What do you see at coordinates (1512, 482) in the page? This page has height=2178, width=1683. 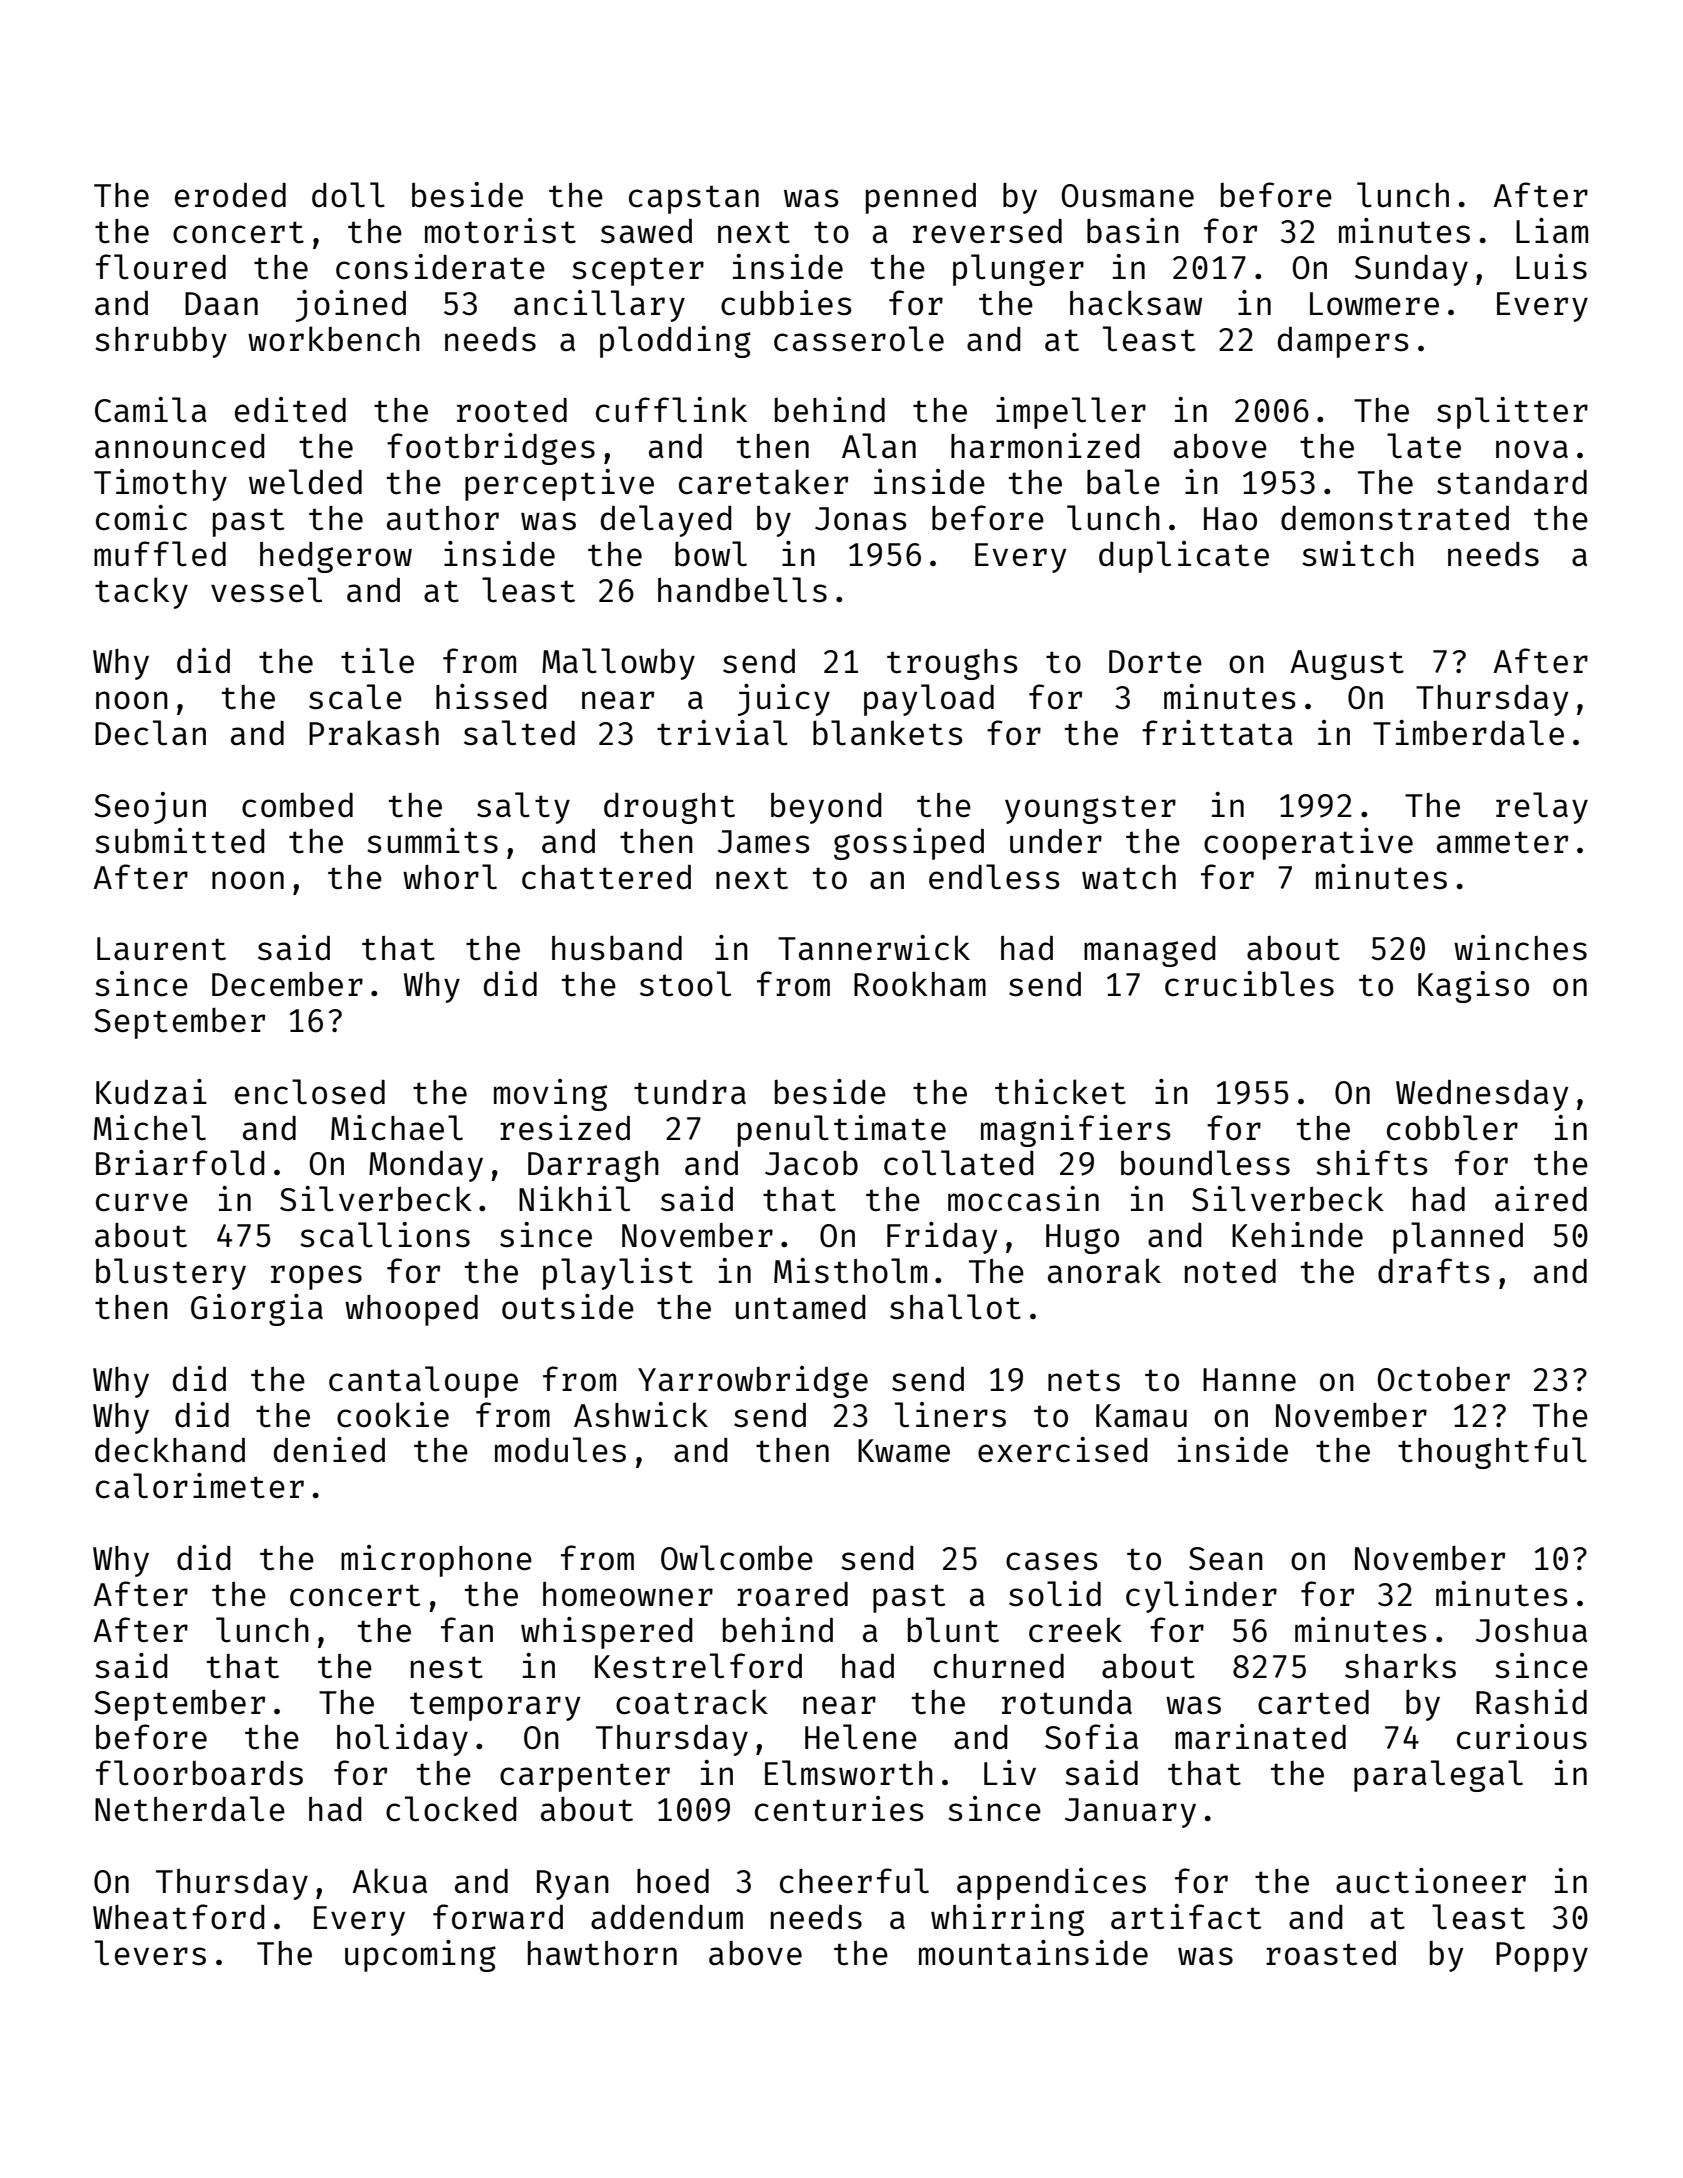 I see `standard` at bounding box center [1512, 482].
